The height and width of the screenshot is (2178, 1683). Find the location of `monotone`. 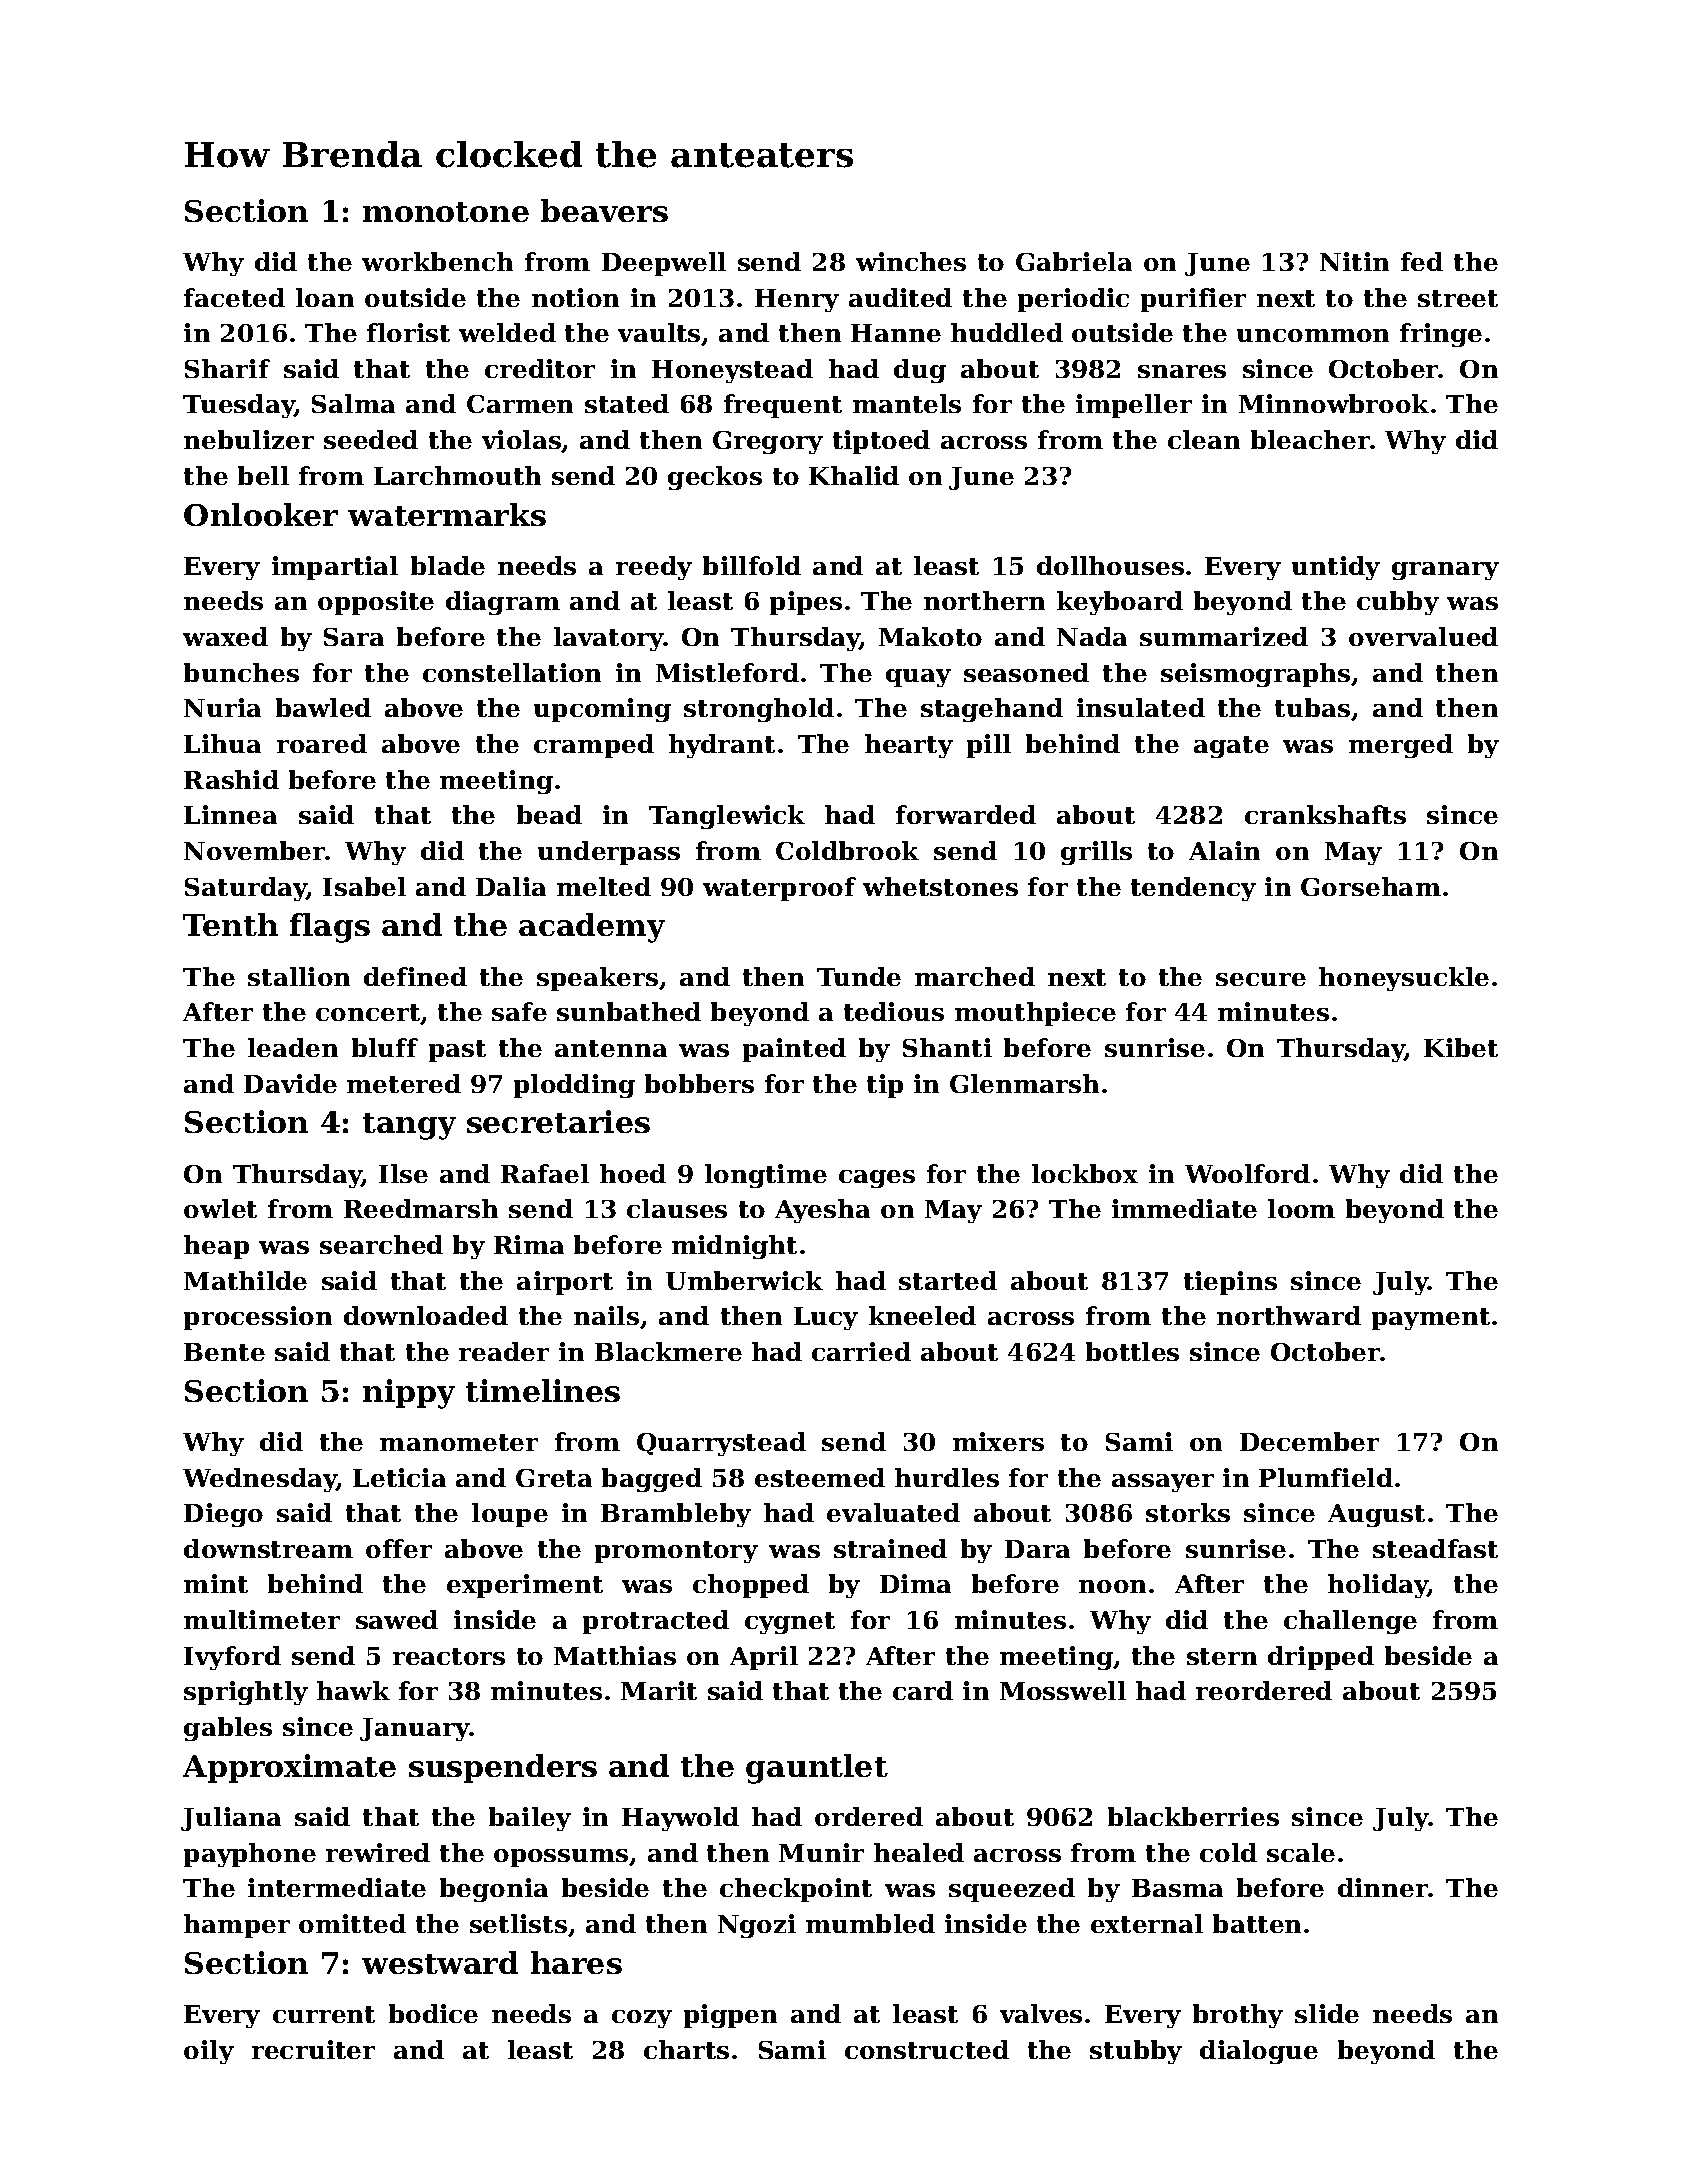

monotone is located at coordinates (446, 212).
